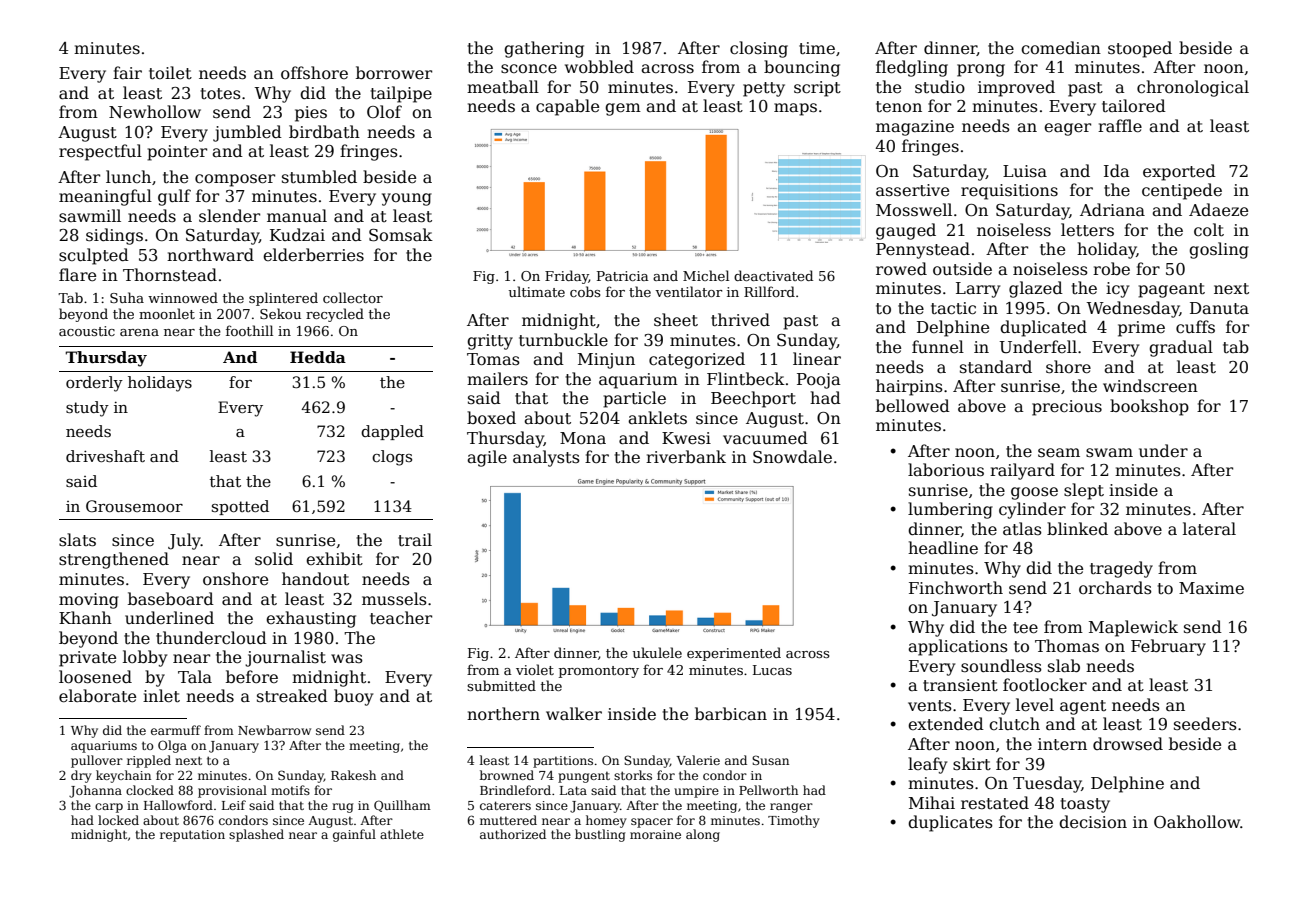  What do you see at coordinates (1179, 172) in the screenshot?
I see `exported` at bounding box center [1179, 172].
